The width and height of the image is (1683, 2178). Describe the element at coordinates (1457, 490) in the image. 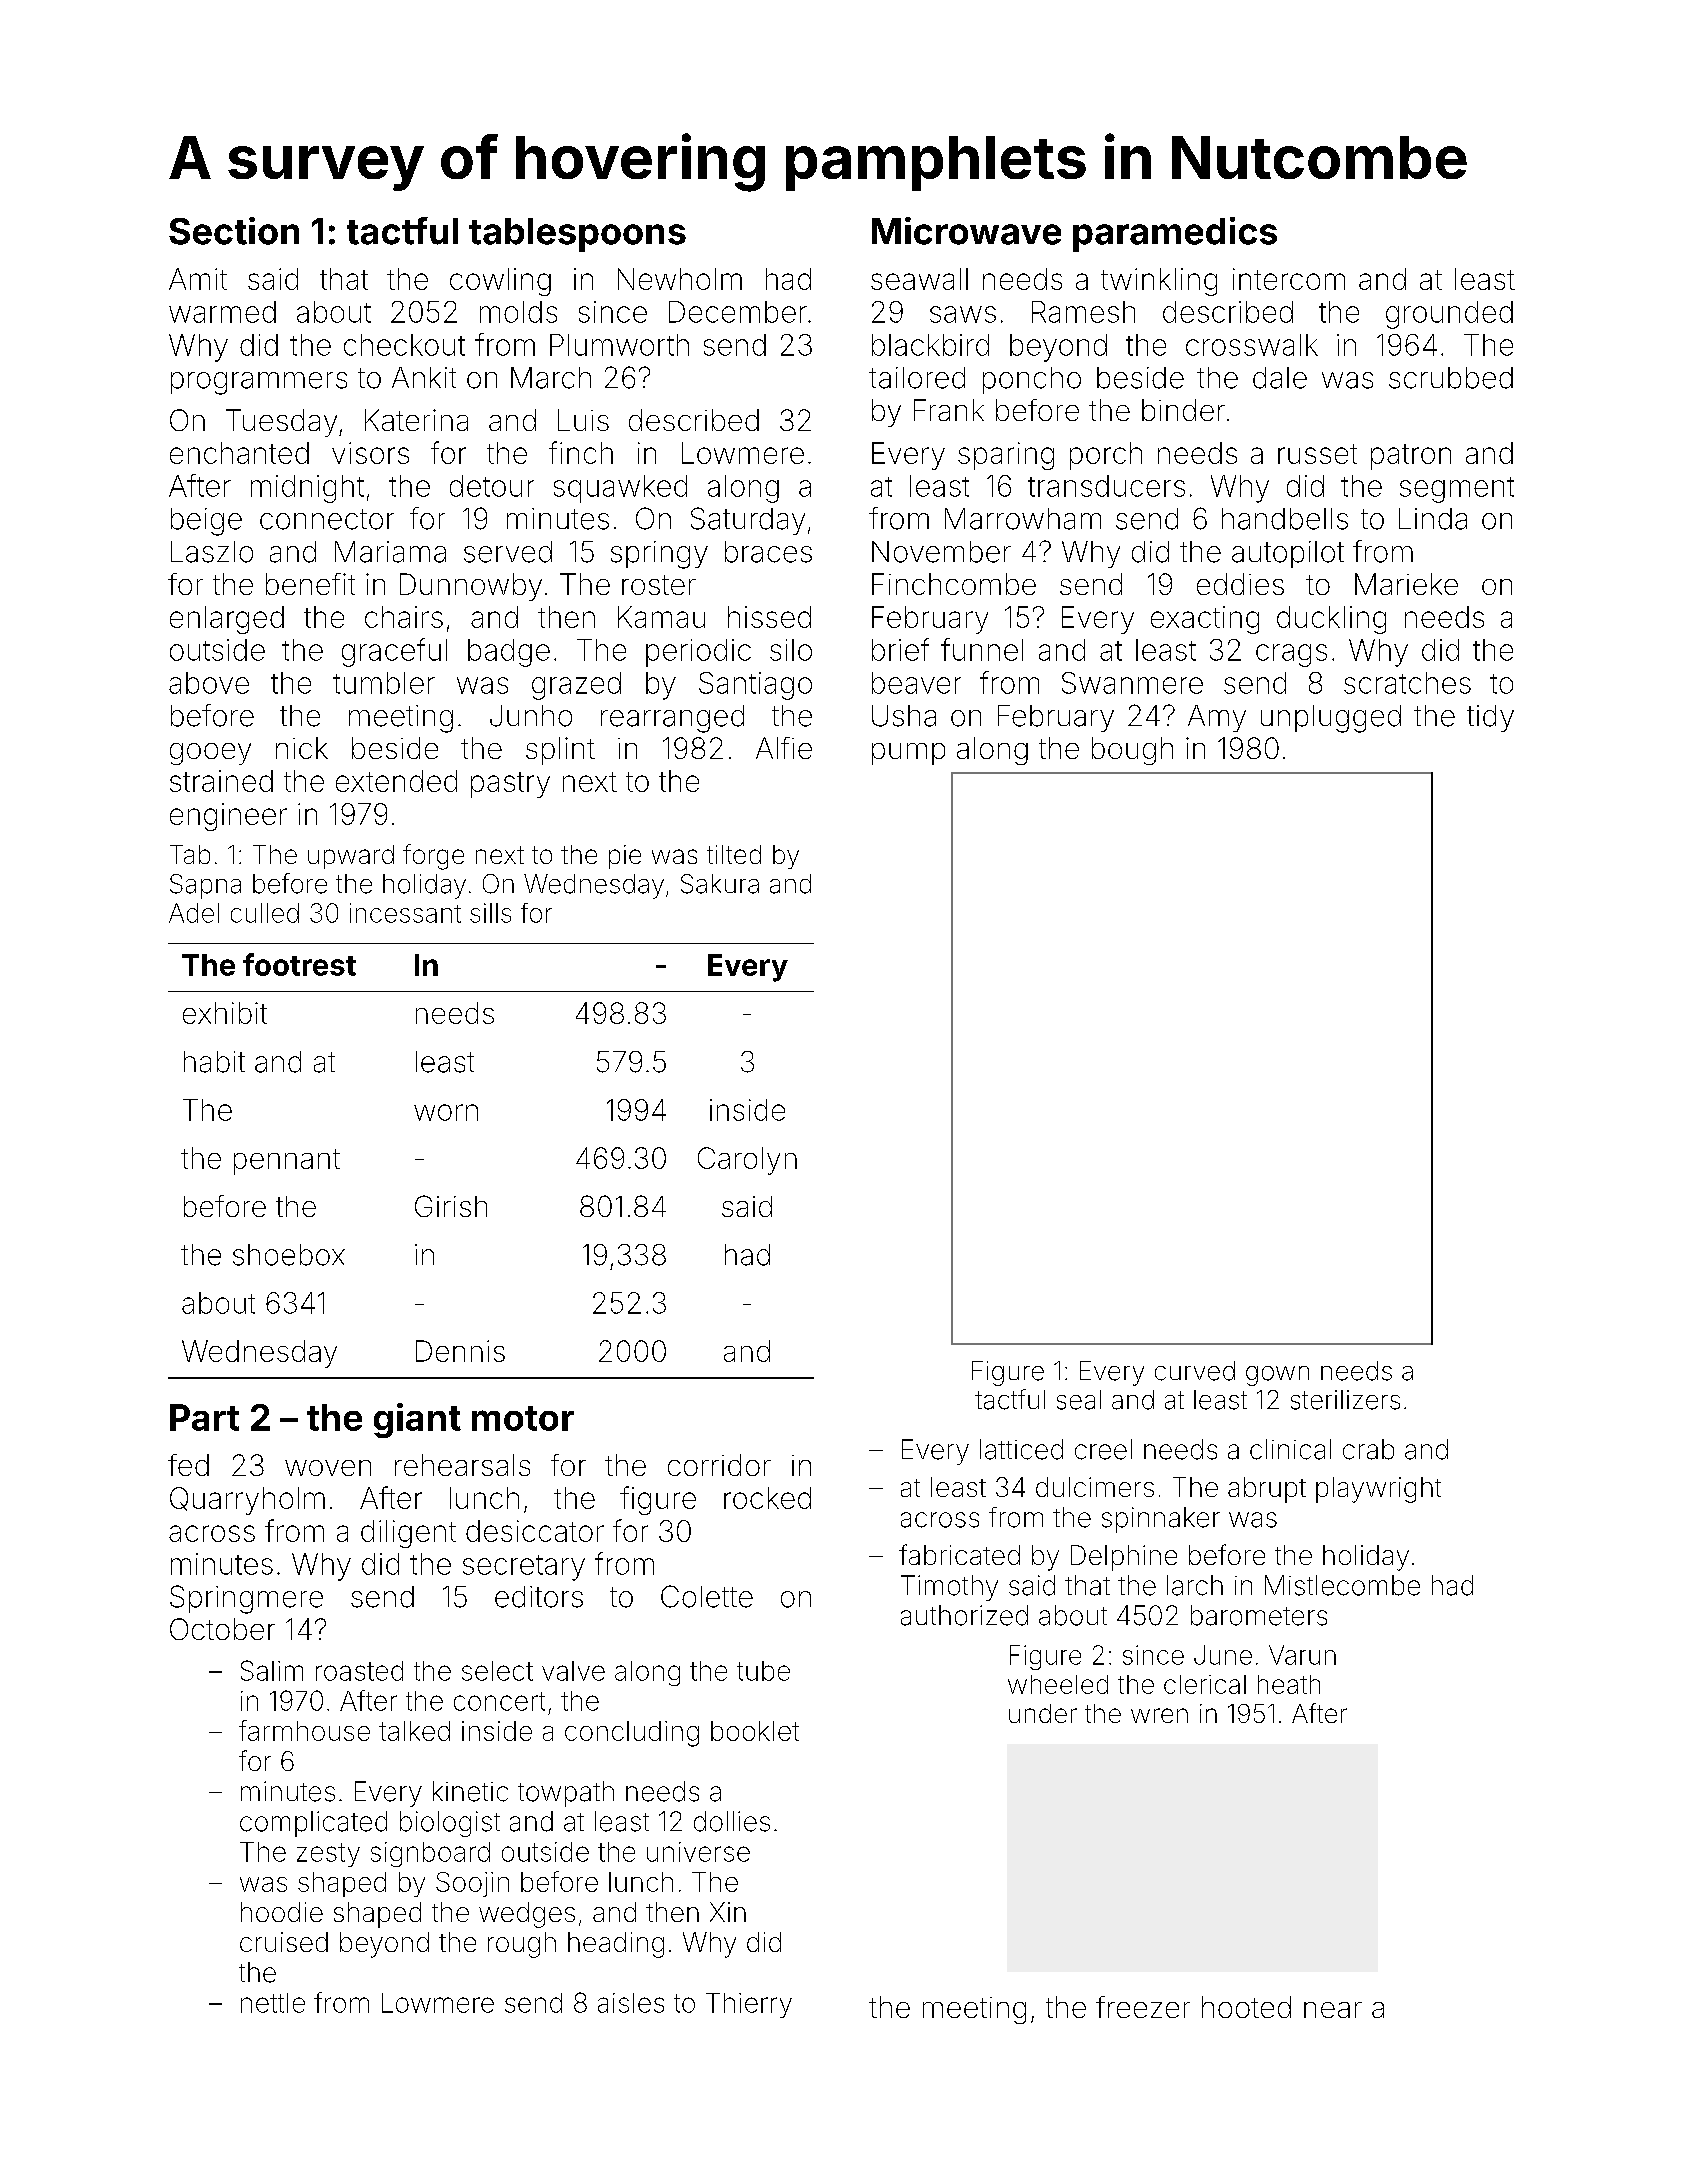

I see `segment` at that location.
